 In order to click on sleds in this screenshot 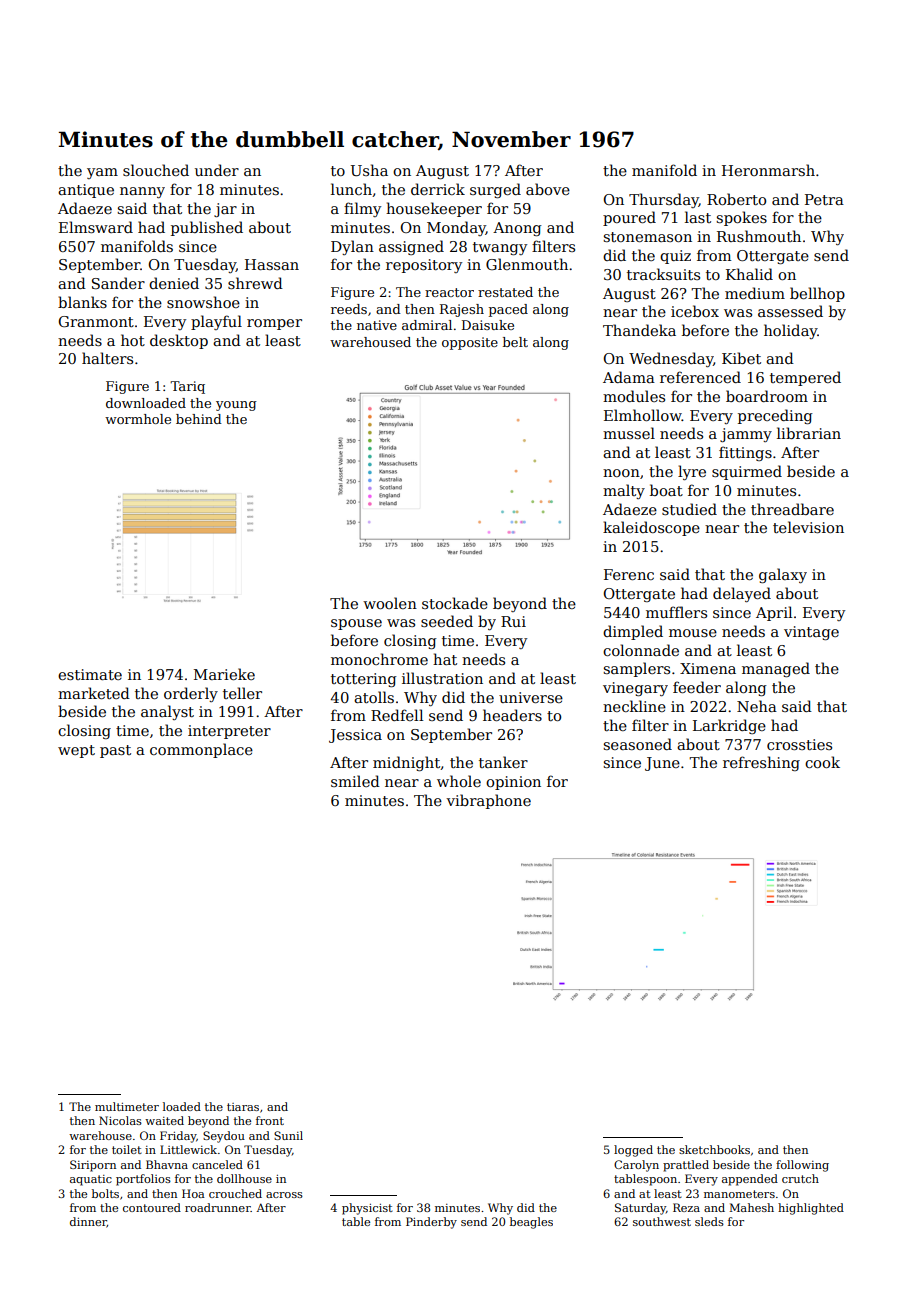, I will do `click(709, 1221)`.
